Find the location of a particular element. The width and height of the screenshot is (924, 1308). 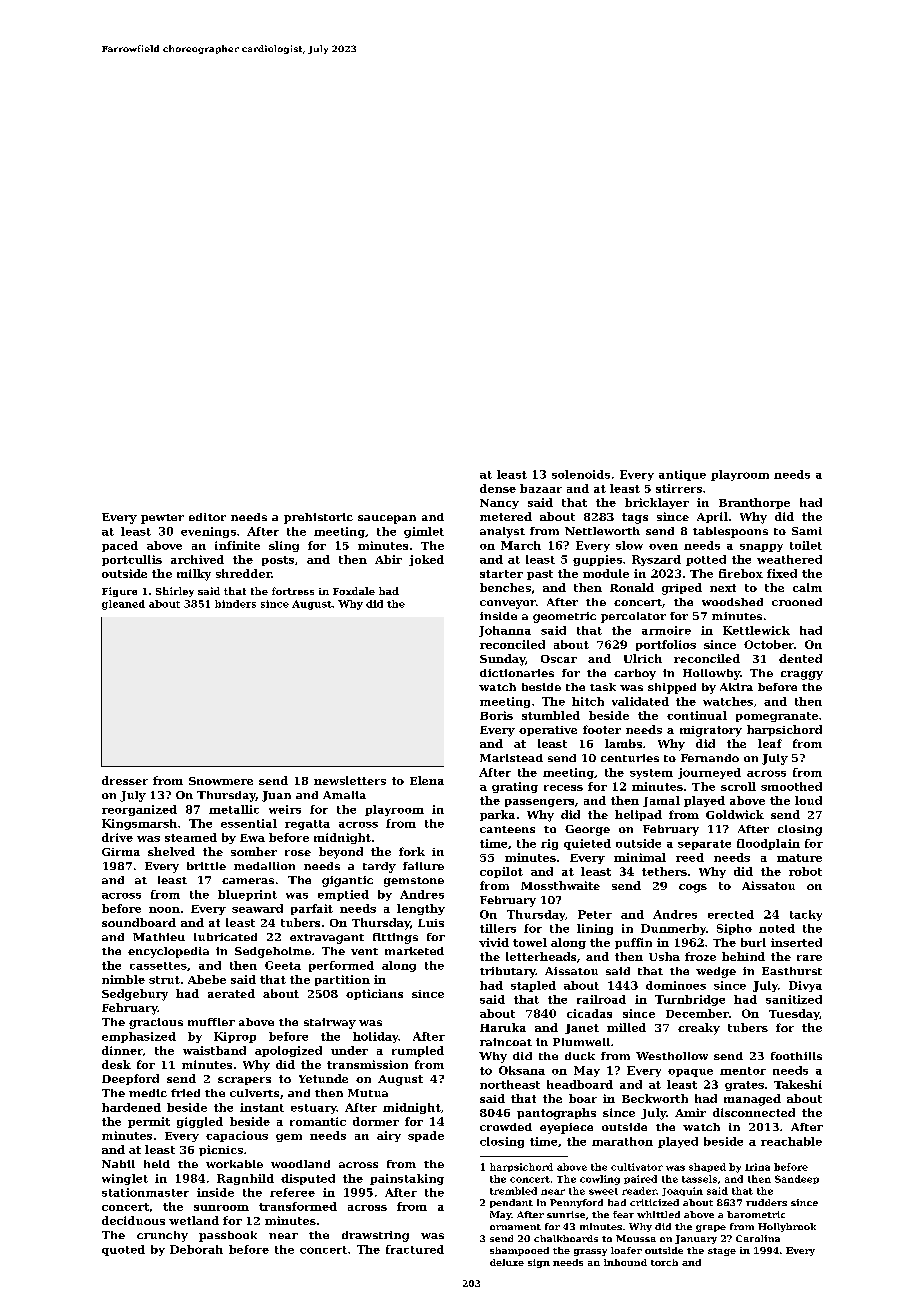

quoted is located at coordinates (123, 1250).
